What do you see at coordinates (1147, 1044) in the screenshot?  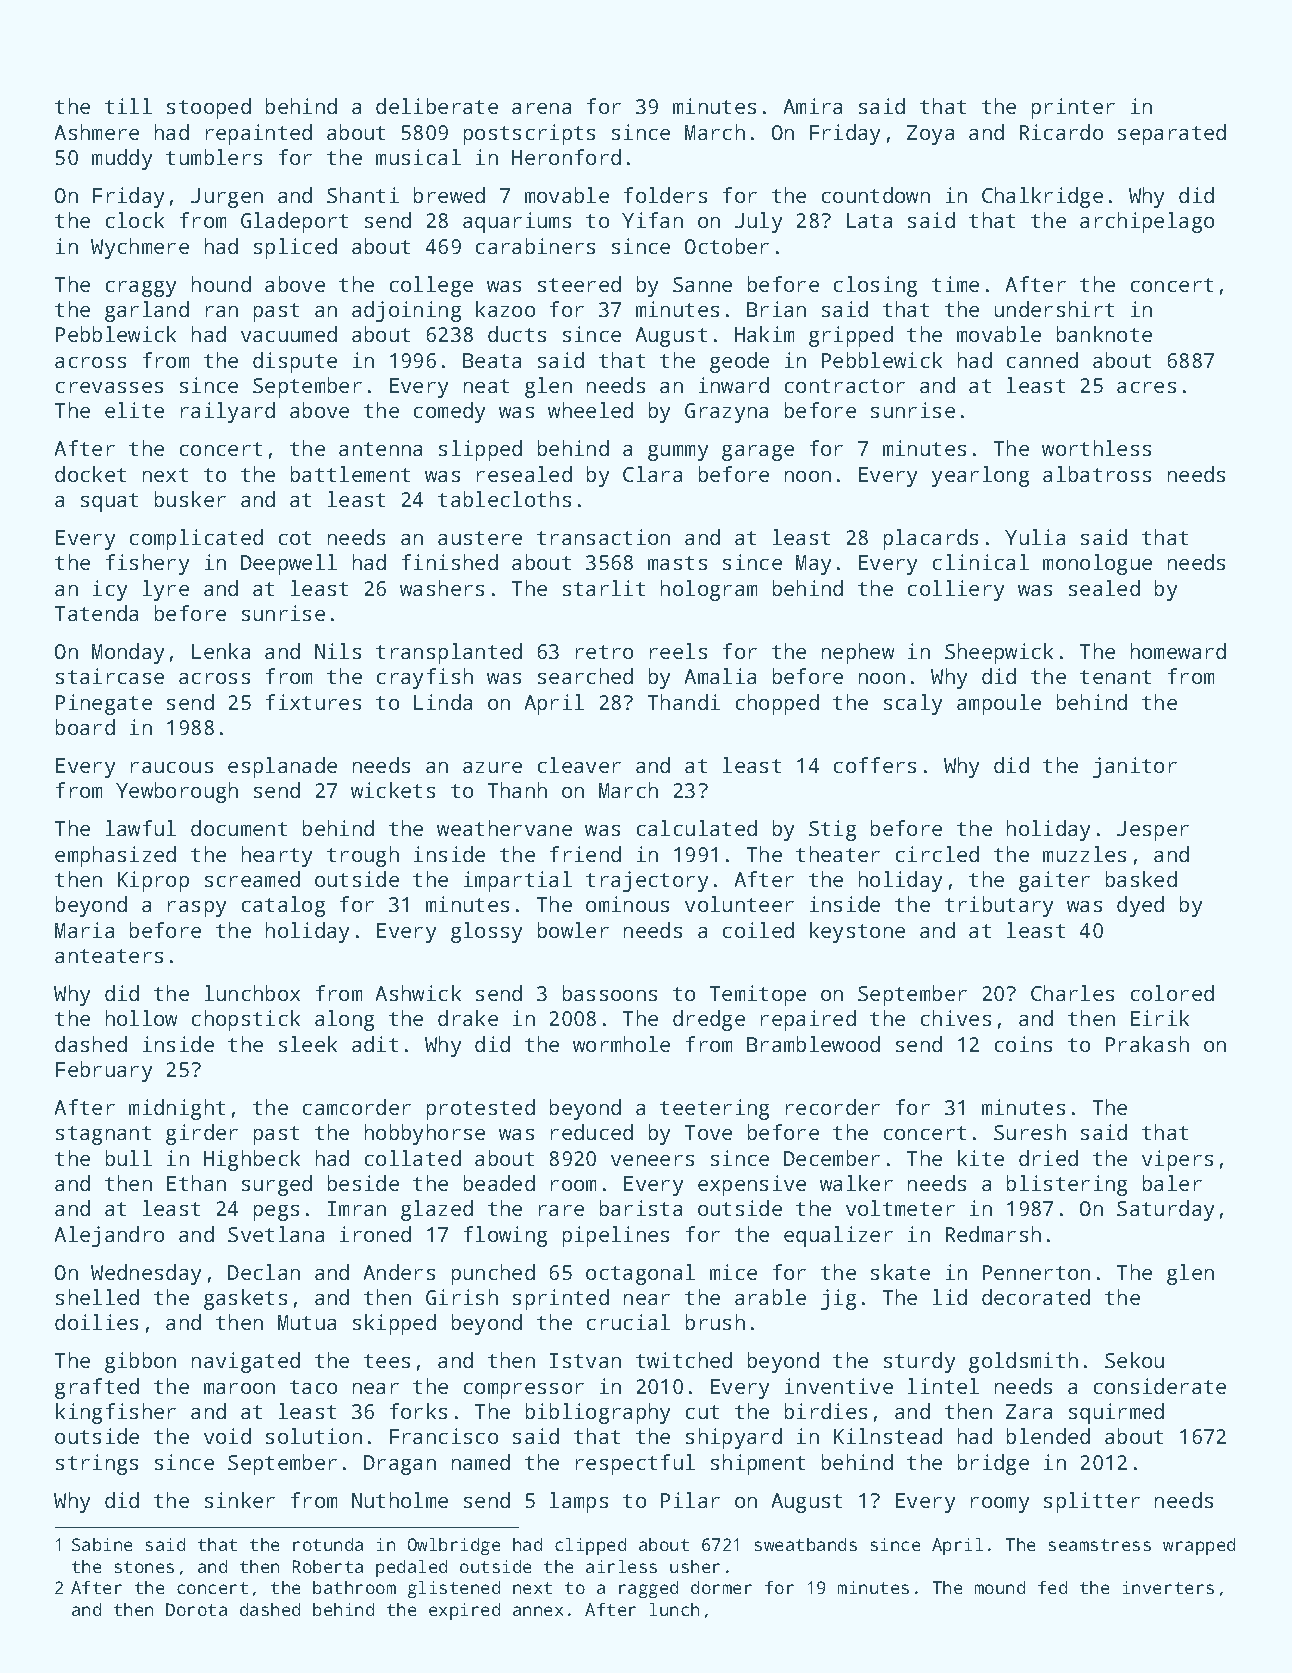 I see `Prakash` at bounding box center [1147, 1044].
